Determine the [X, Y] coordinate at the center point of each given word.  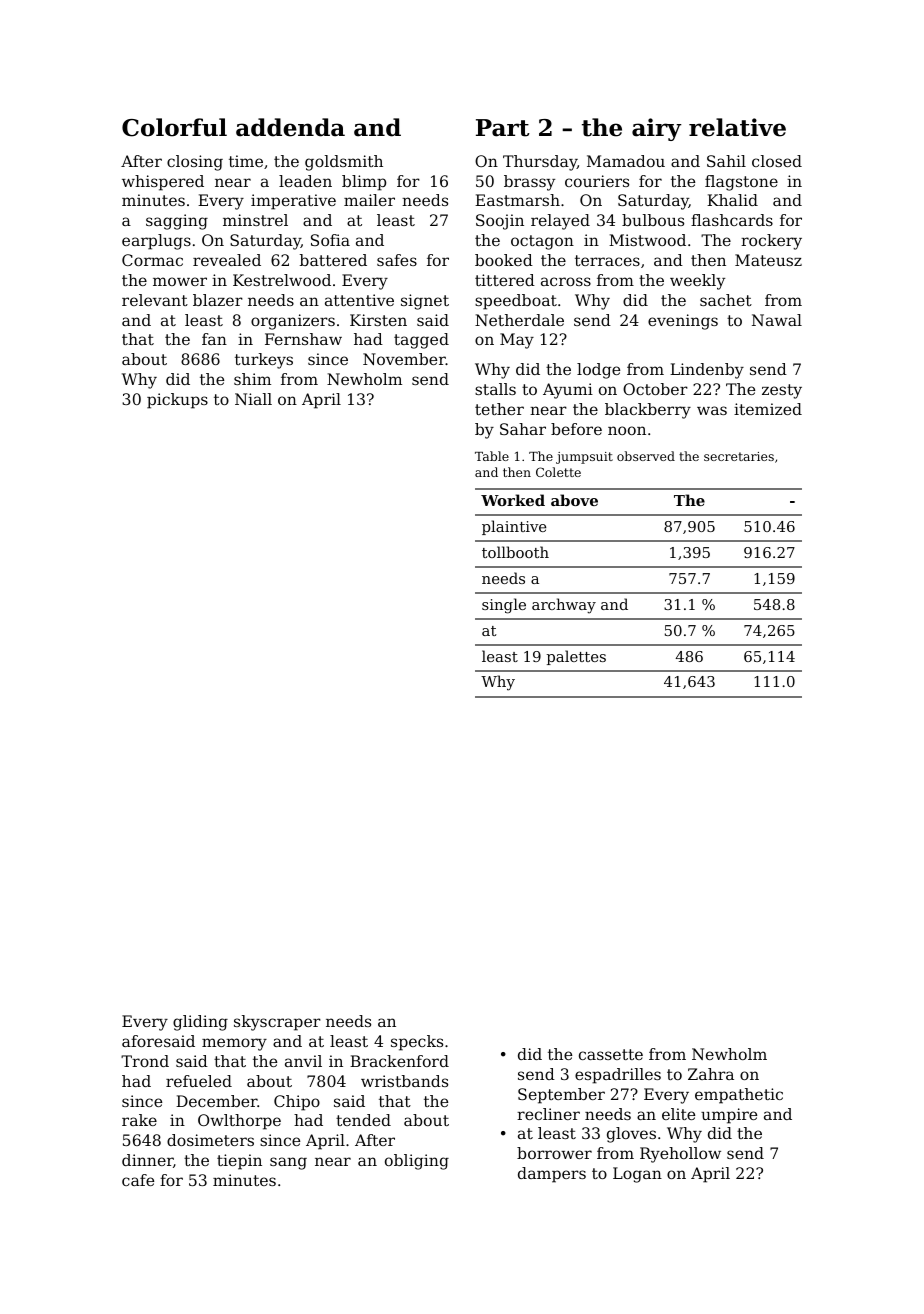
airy [657, 129]
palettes [576, 657]
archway [564, 606]
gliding [200, 1023]
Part [503, 128]
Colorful [174, 127]
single [504, 606]
